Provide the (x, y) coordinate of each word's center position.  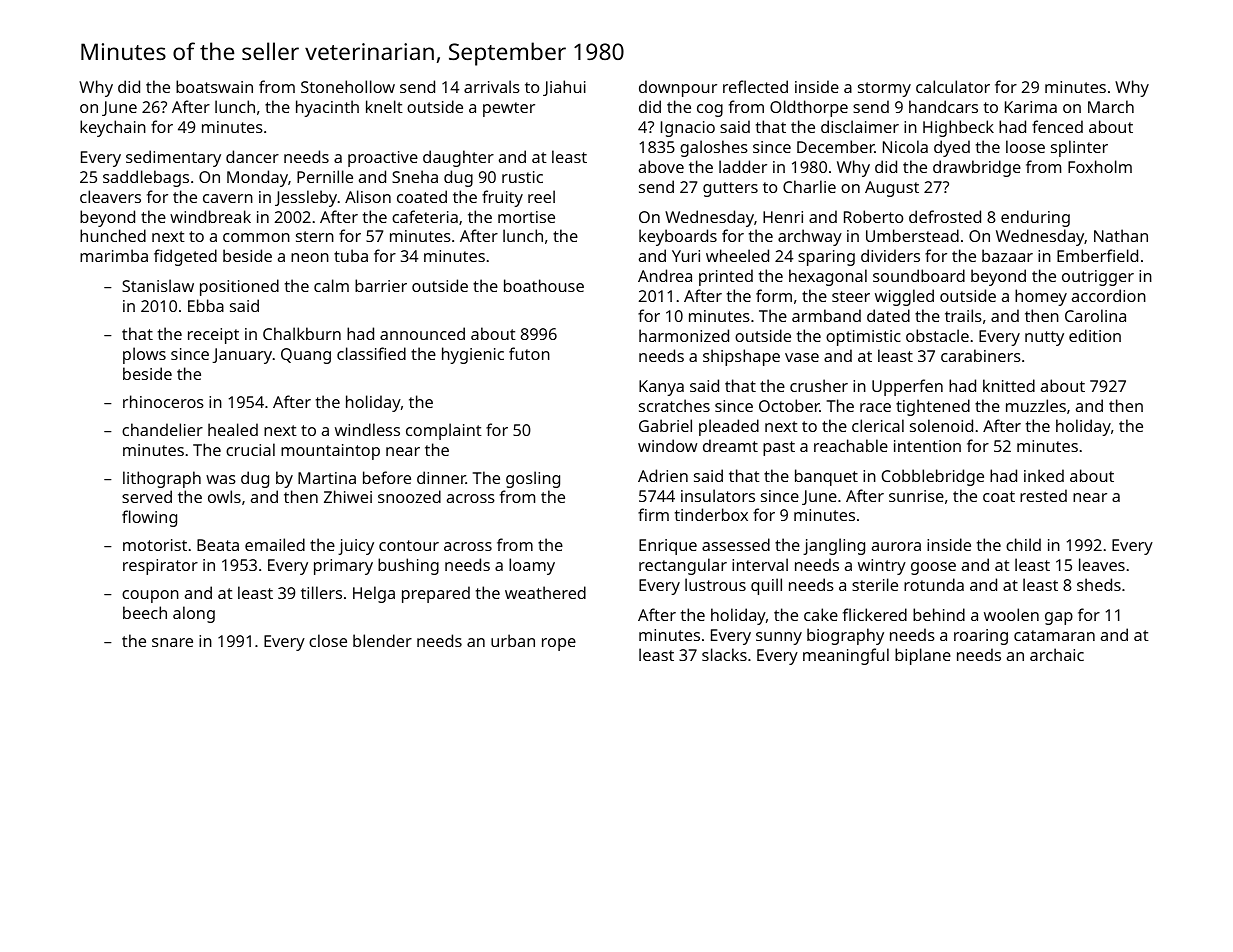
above (661, 166)
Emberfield (1097, 255)
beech (145, 612)
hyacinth (327, 108)
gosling (533, 479)
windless (367, 429)
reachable (851, 445)
